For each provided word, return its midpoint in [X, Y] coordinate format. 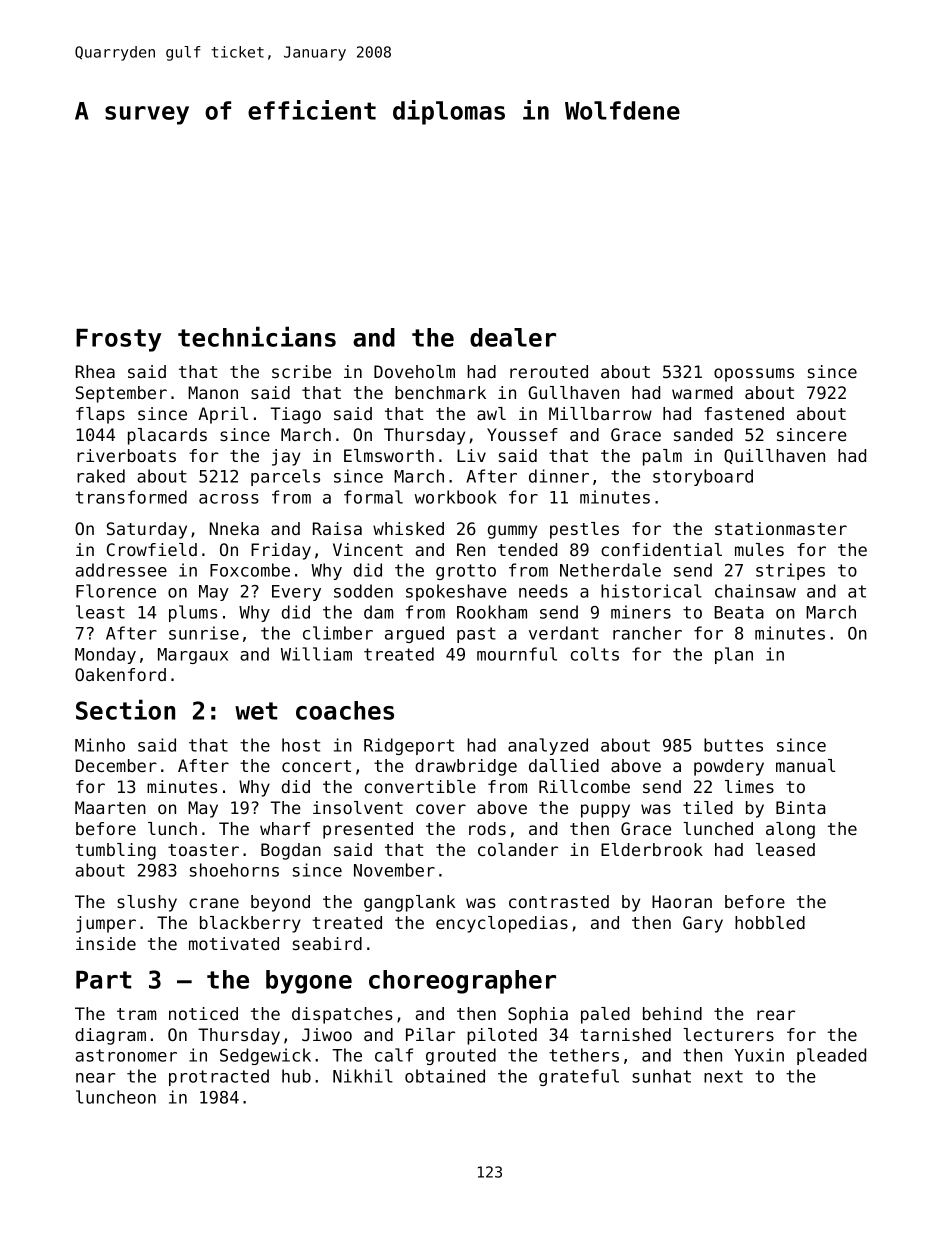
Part [103, 980]
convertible [420, 786]
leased [785, 849]
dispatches [342, 1015]
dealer [513, 337]
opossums [754, 375]
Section [125, 709]
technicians [257, 336]
